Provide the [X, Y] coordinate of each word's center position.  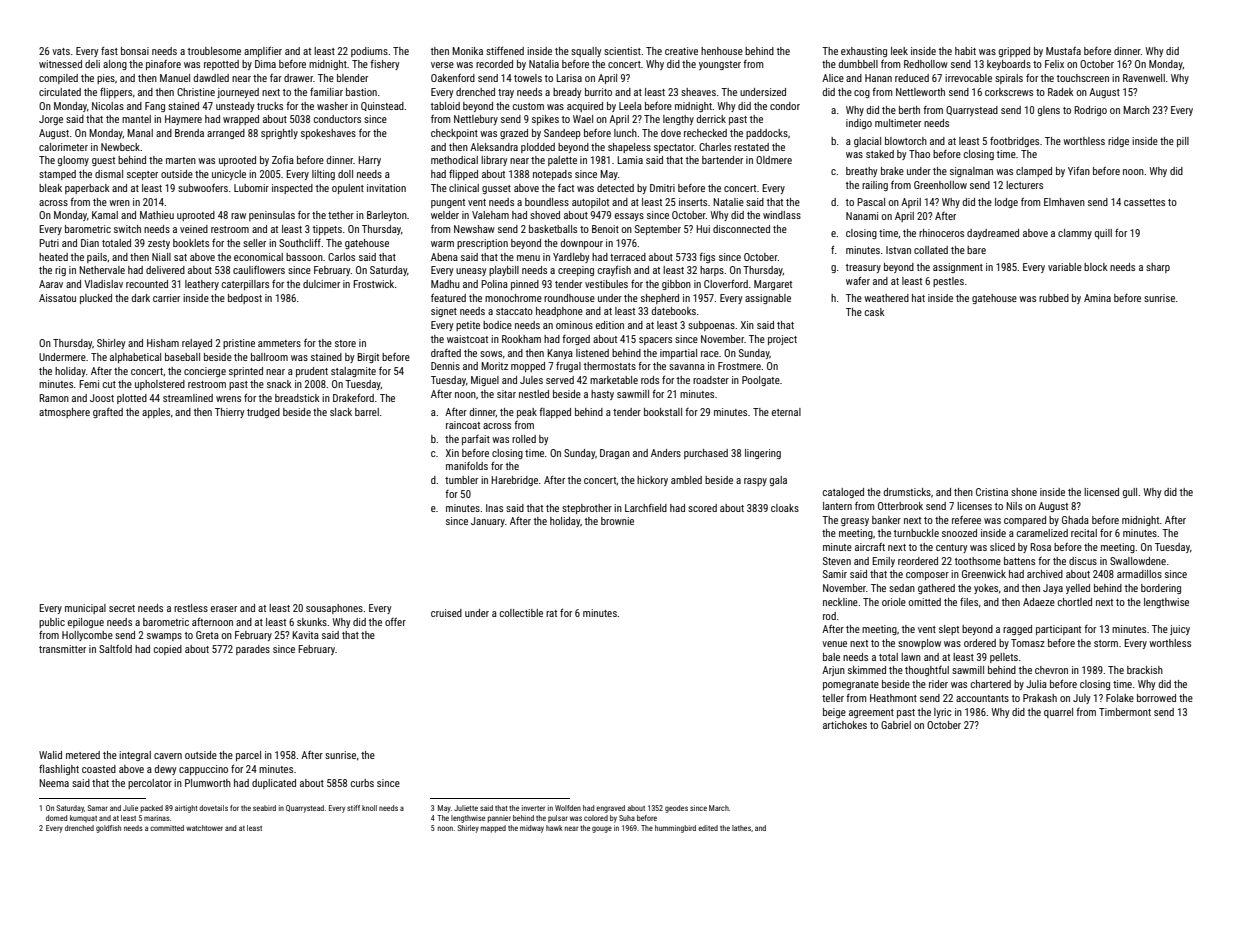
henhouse [722, 51]
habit [965, 51]
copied [168, 650]
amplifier [263, 51]
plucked [96, 299]
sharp [1158, 268]
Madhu [445, 284]
